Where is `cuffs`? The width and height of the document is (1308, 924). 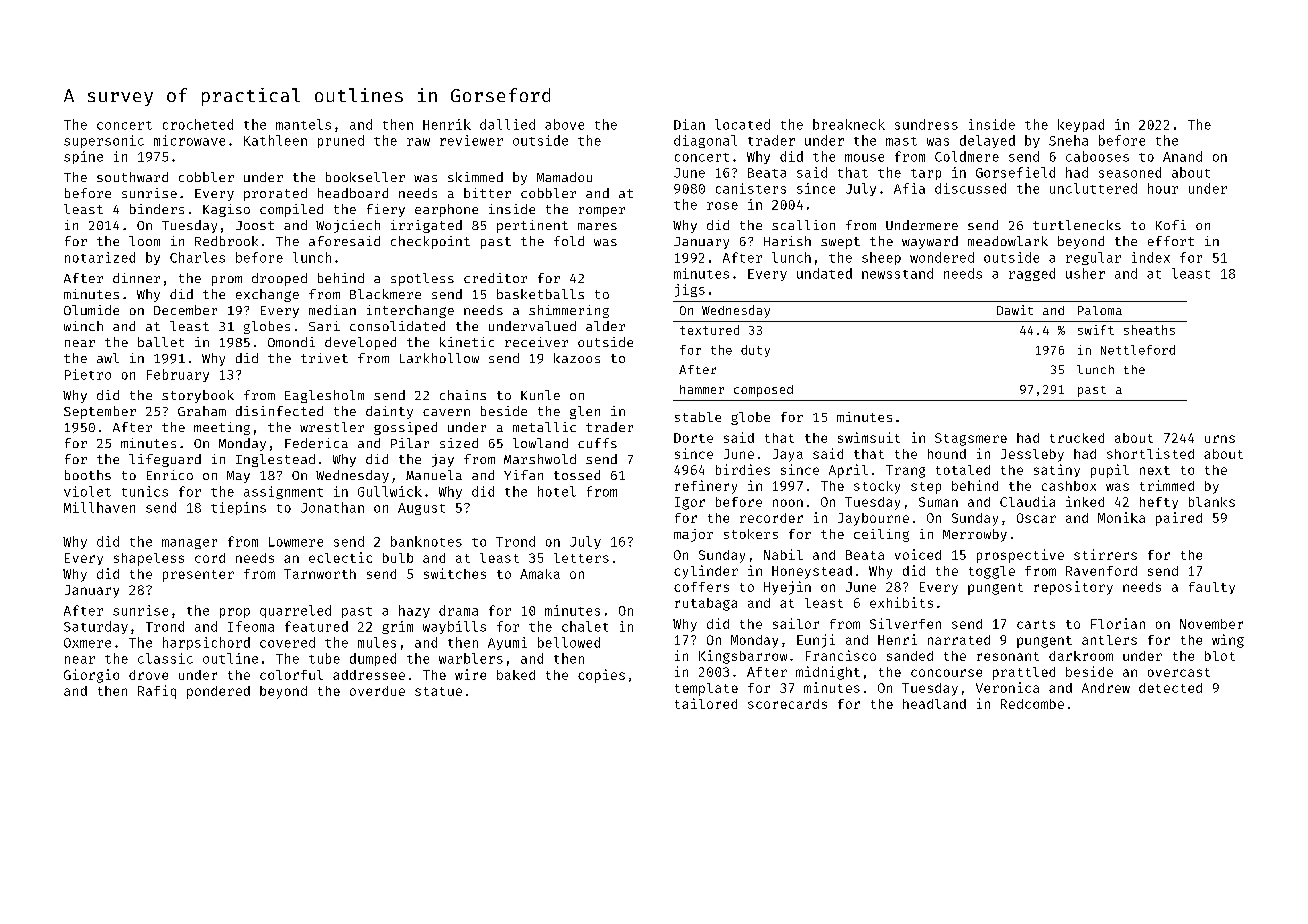
cuffs is located at coordinates (597, 443).
